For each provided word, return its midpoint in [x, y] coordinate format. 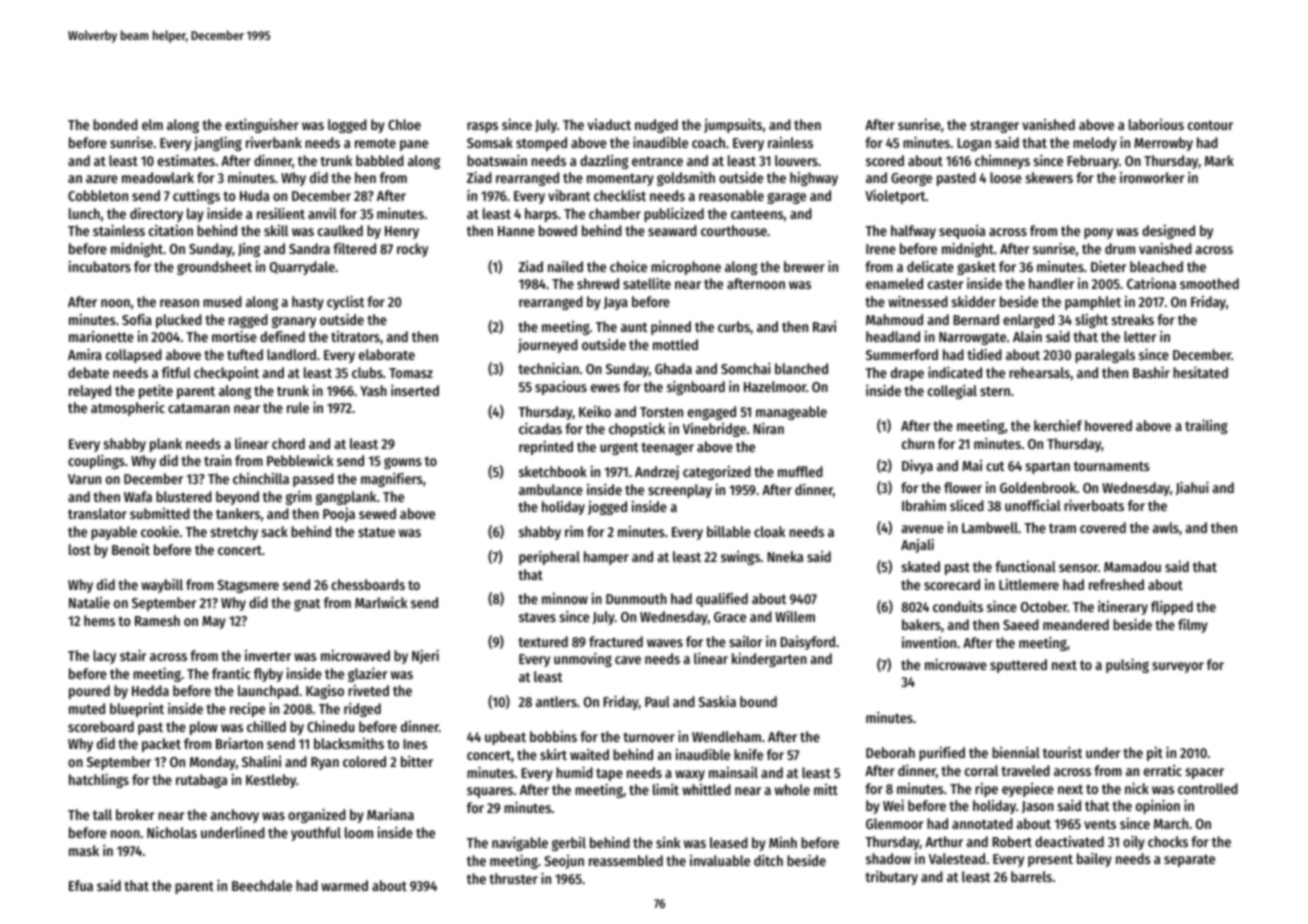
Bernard [976, 319]
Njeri [425, 656]
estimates [186, 160]
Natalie [89, 602]
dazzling [604, 162]
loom [359, 832]
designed [1168, 232]
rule [298, 407]
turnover [649, 737]
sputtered [1018, 666]
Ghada [673, 368]
